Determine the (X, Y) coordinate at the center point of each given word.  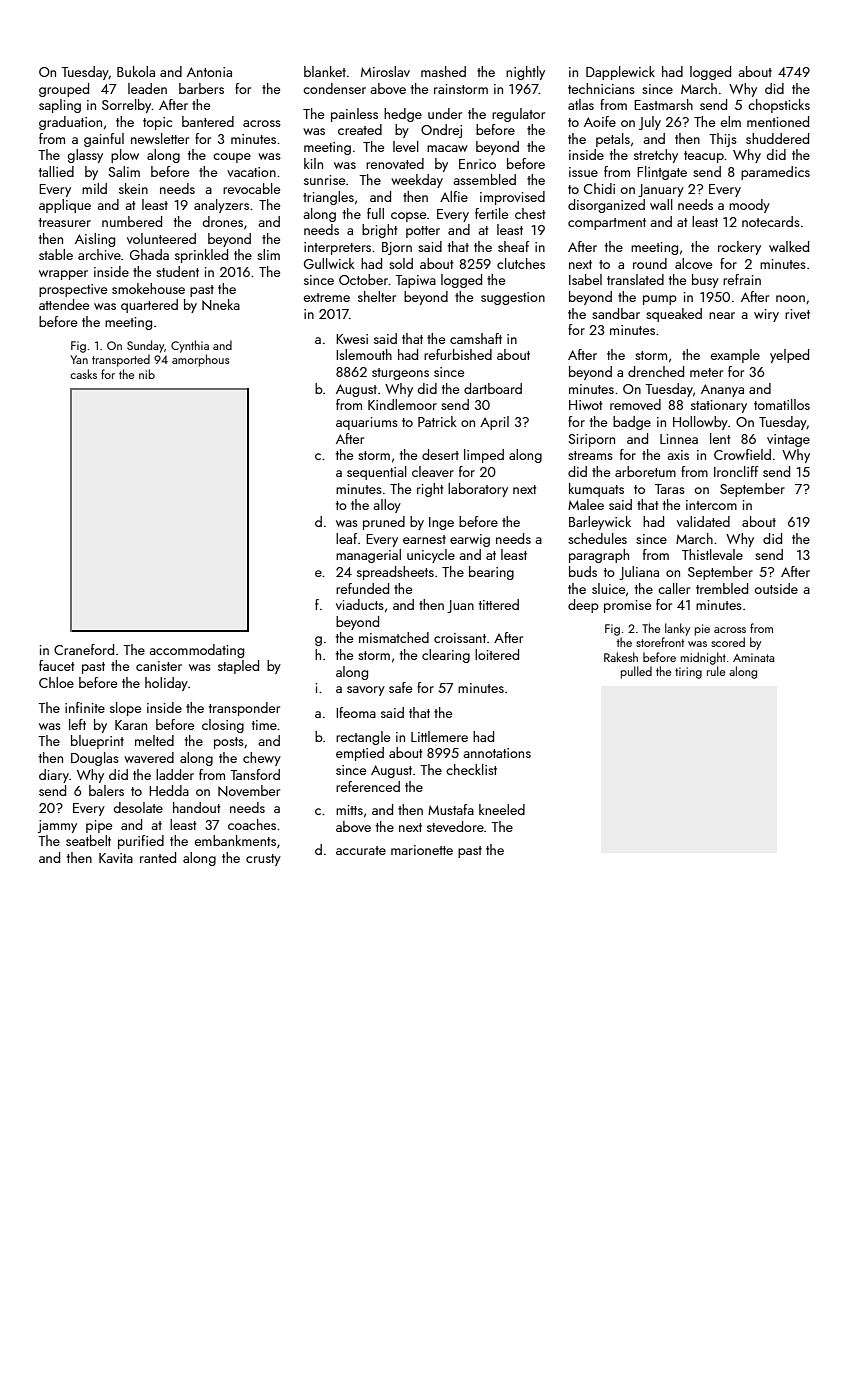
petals (613, 140)
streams (590, 455)
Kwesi (352, 339)
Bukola (136, 71)
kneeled (502, 809)
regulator (518, 115)
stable (56, 254)
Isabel (585, 279)
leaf (346, 538)
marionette (422, 850)
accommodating (197, 651)
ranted (158, 857)
